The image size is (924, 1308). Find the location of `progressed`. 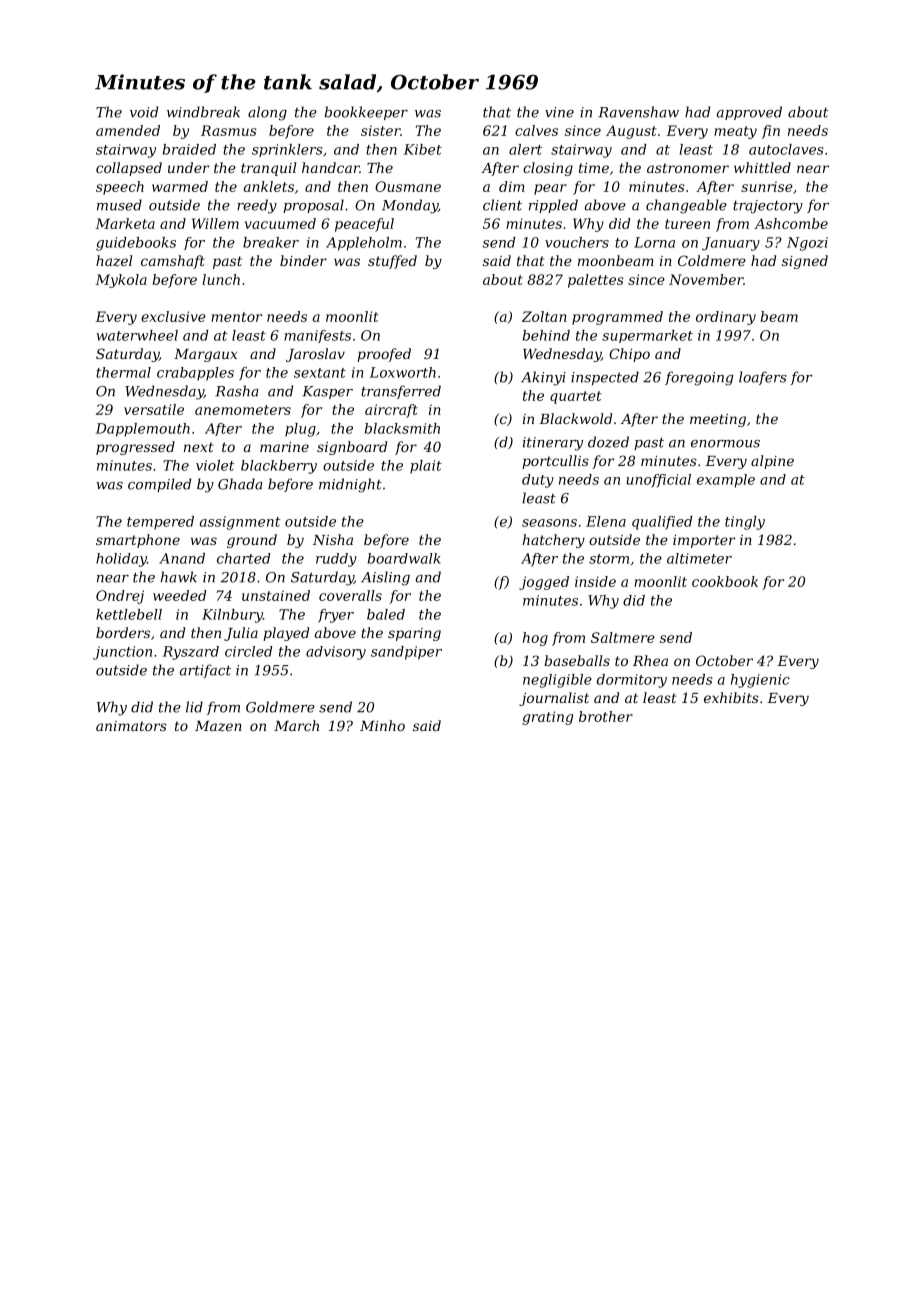

progressed is located at coordinates (135, 448).
